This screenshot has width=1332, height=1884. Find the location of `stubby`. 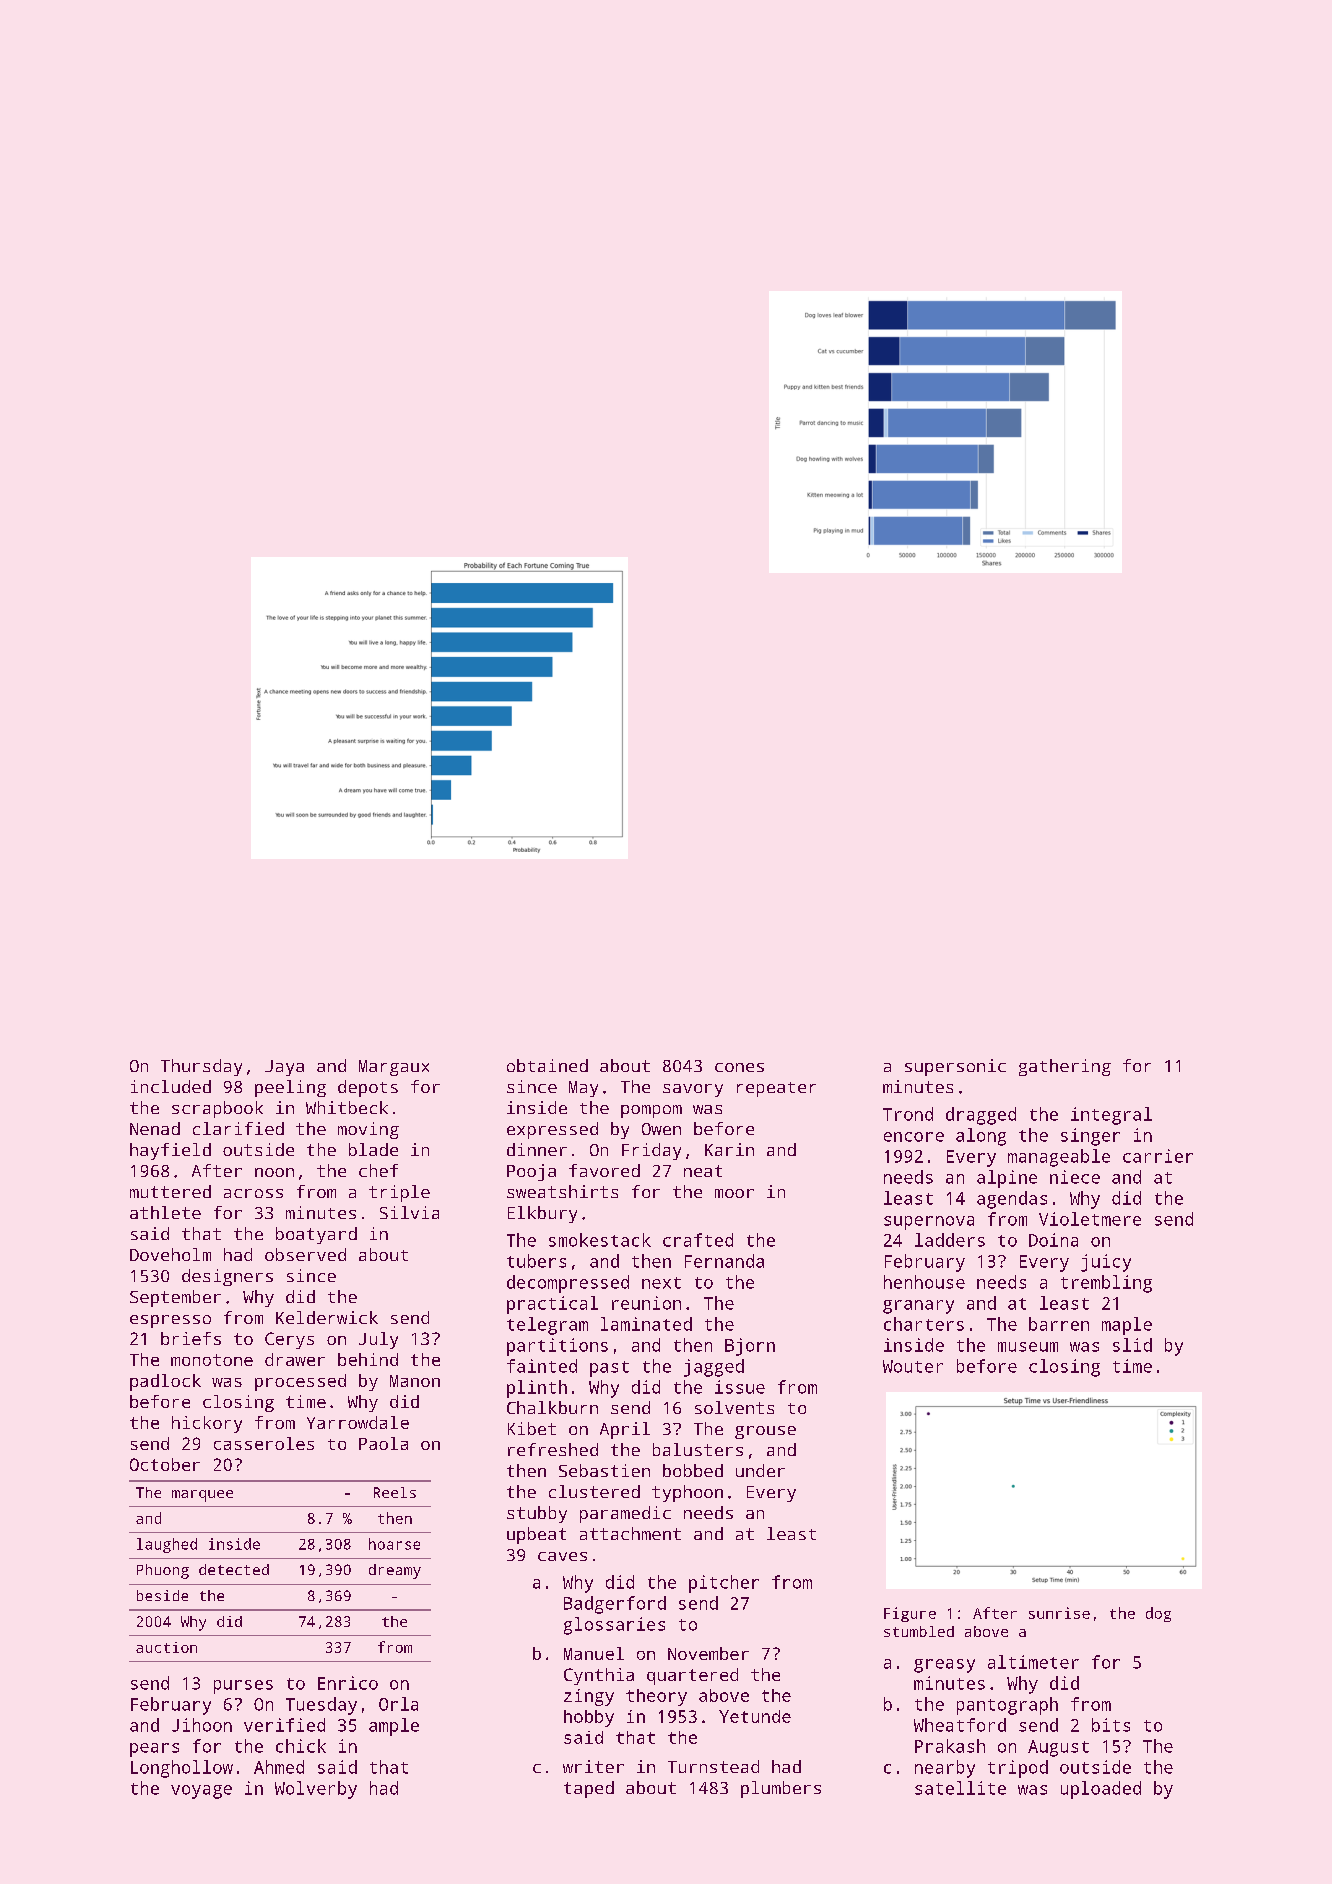

stubby is located at coordinates (537, 1514).
